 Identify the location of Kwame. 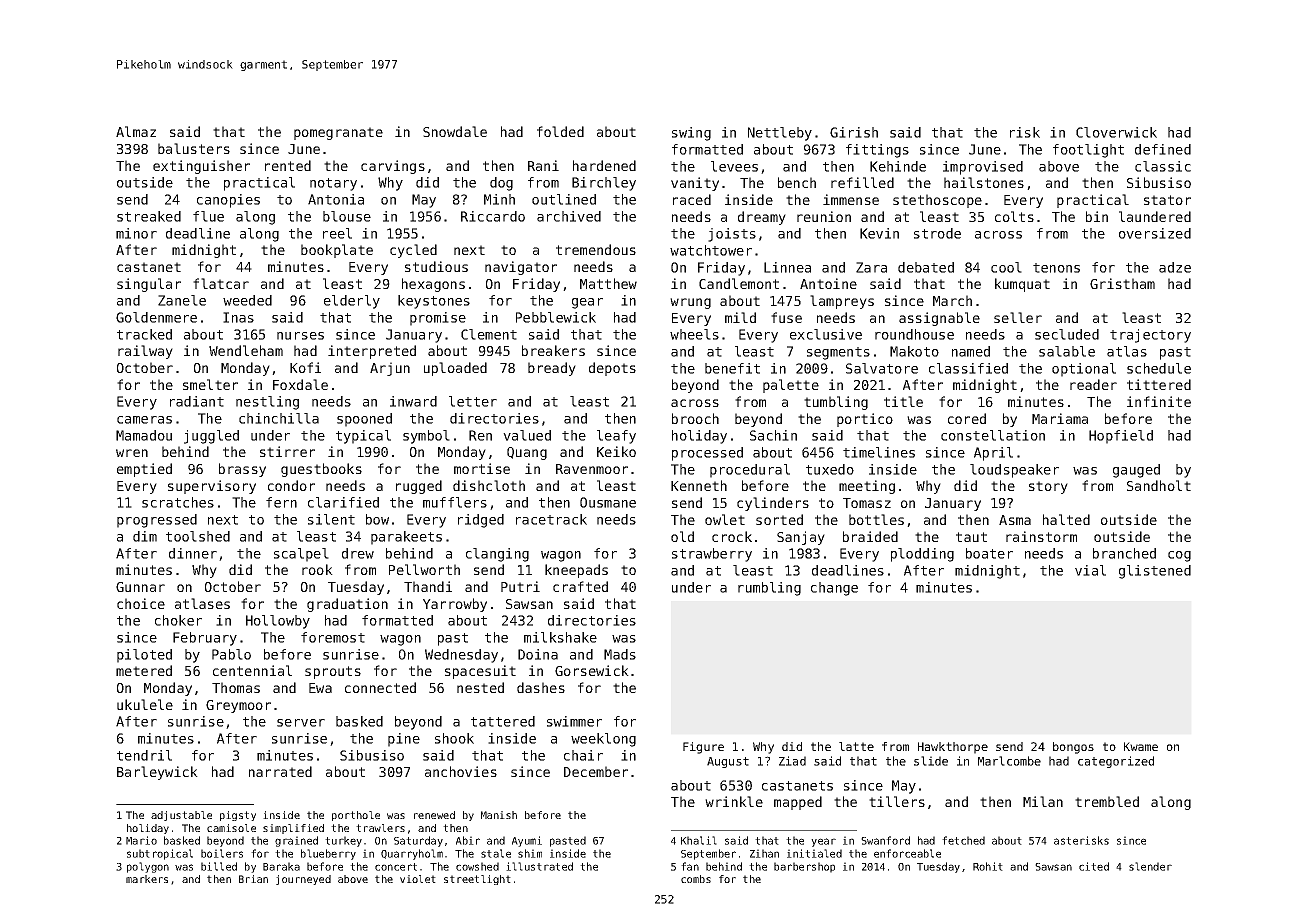
(1141, 746).
